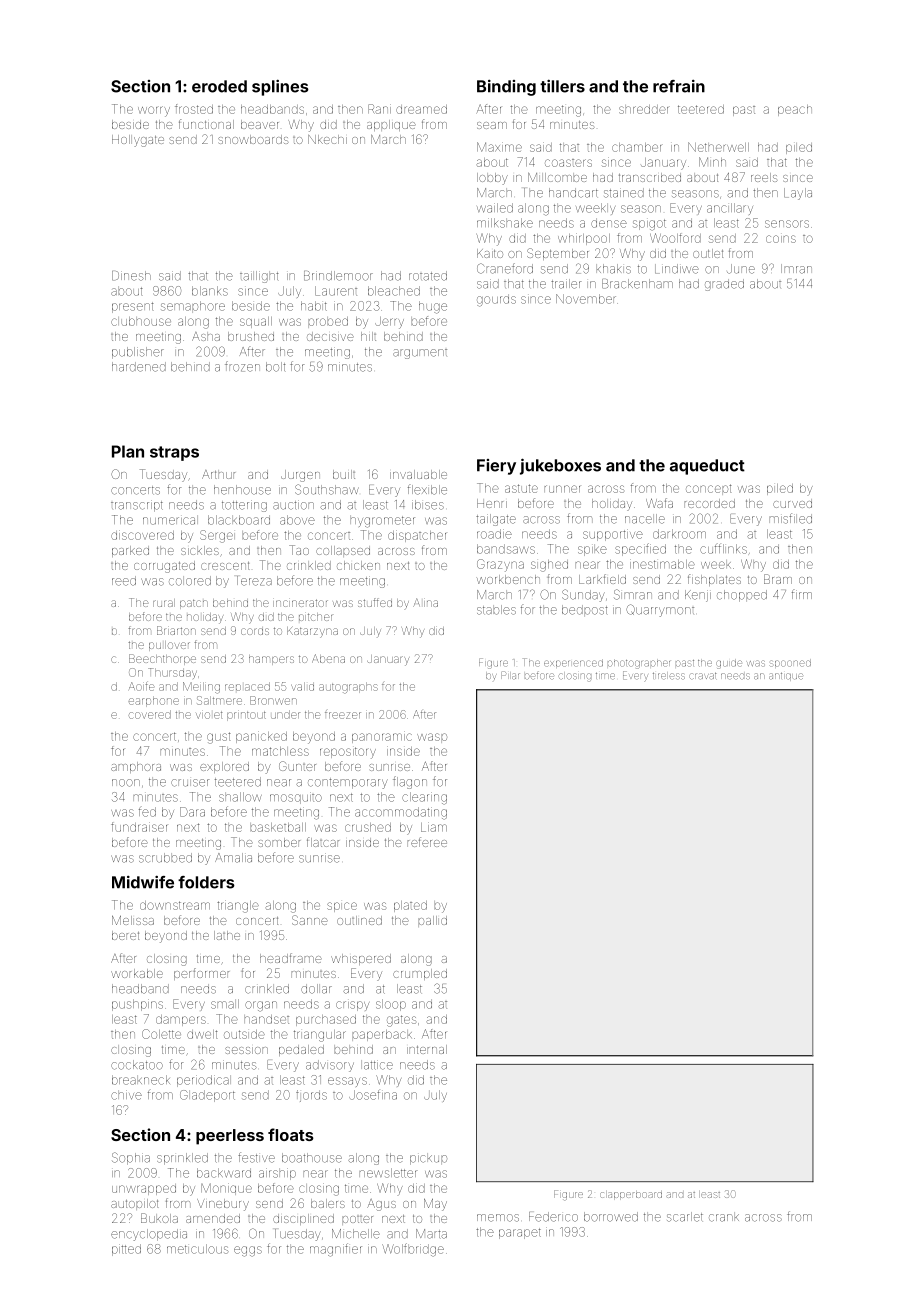  I want to click on chive, so click(126, 1095).
